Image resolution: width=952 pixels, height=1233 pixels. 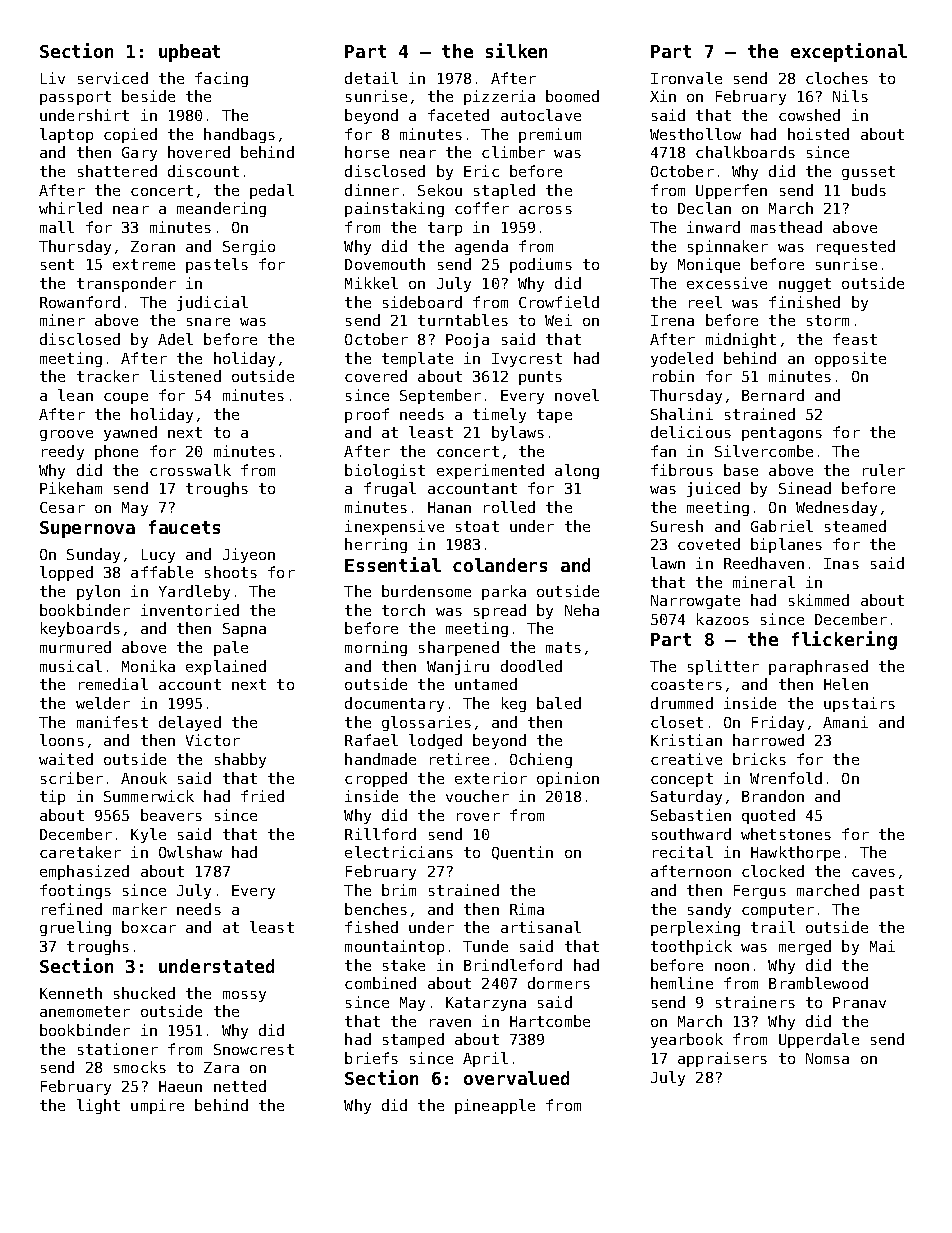 I want to click on emphasized, so click(x=84, y=872).
